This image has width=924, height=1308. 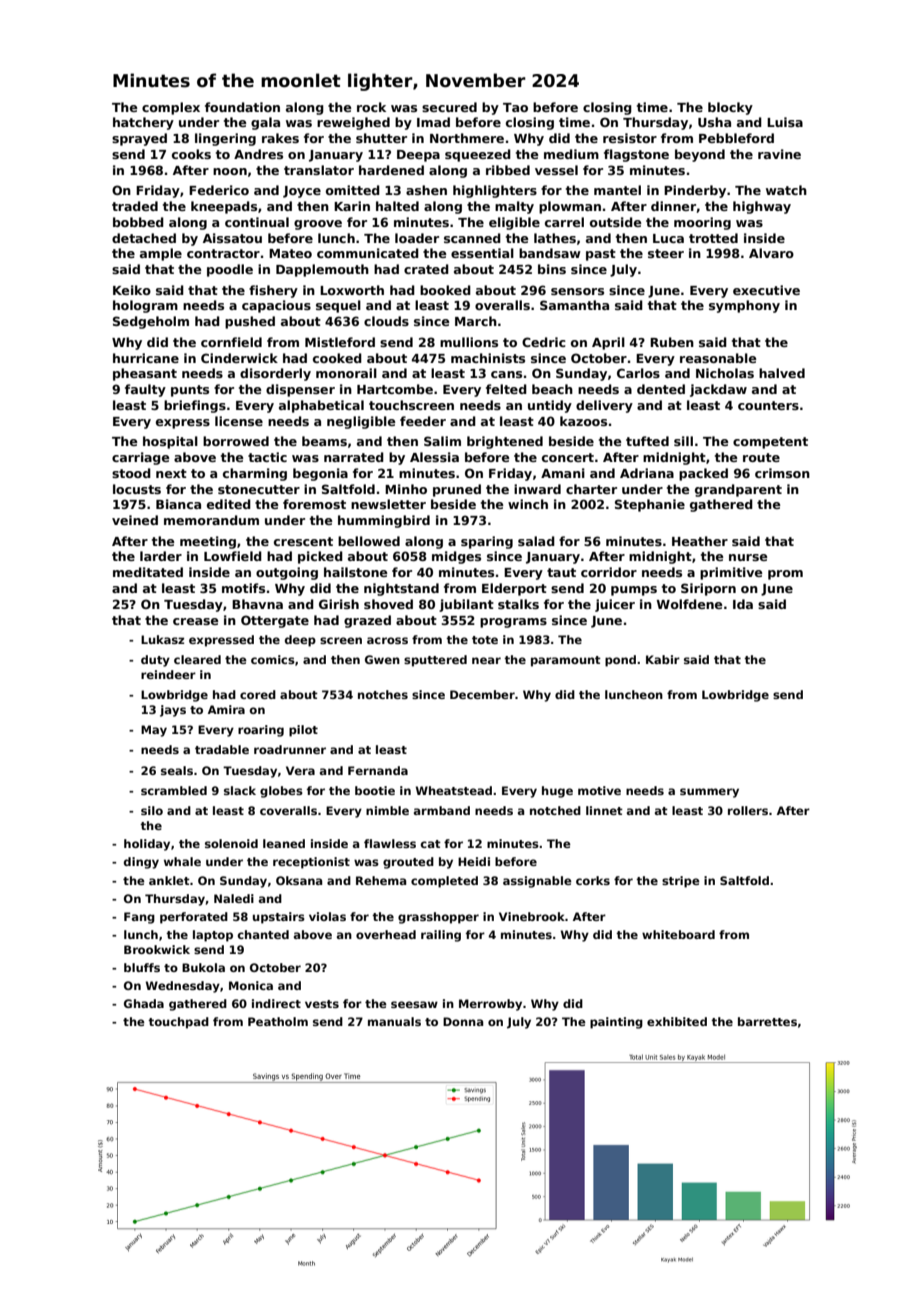 What do you see at coordinates (442, 441) in the image?
I see `Salim` at bounding box center [442, 441].
